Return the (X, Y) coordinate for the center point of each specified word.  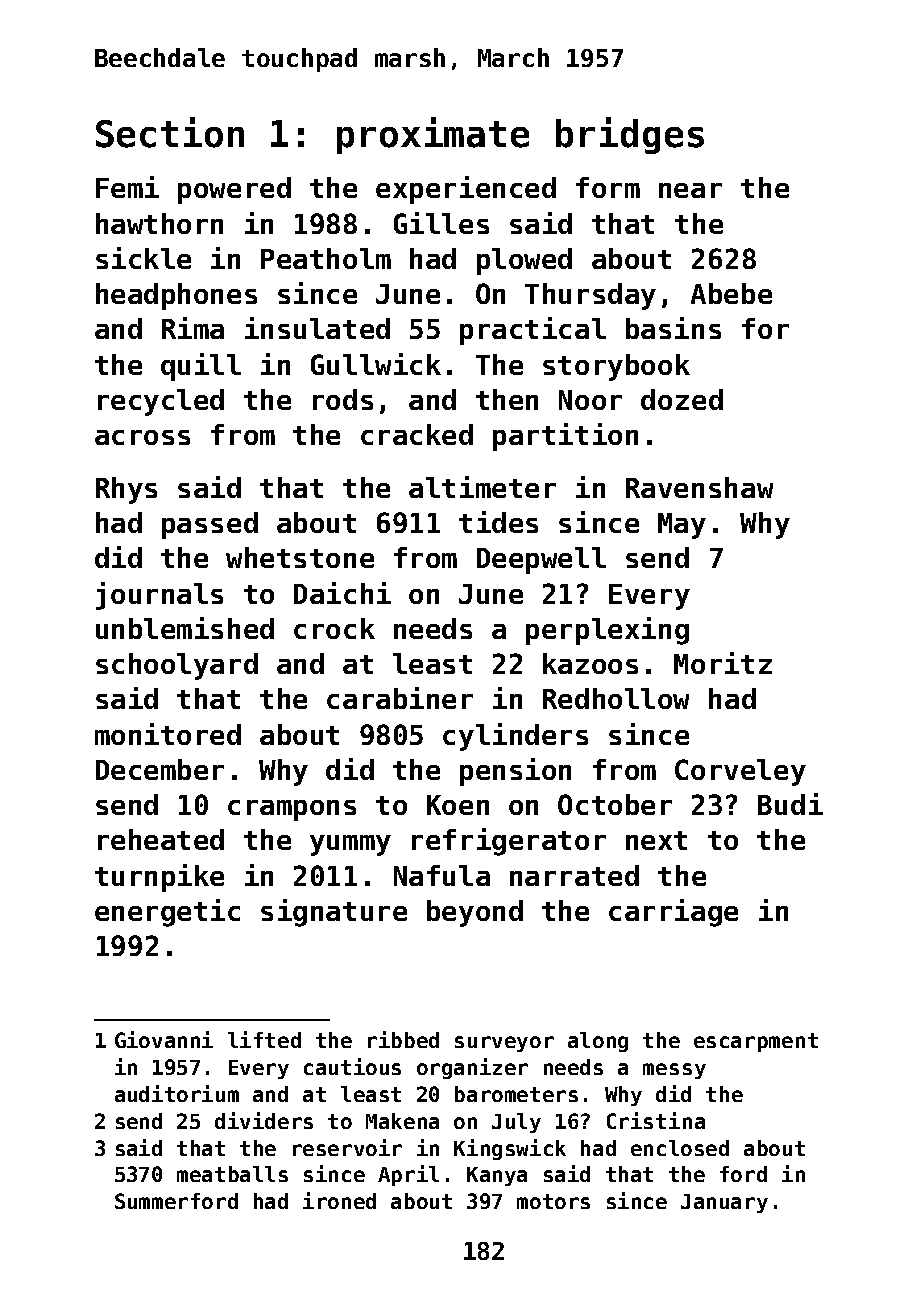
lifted (264, 1039)
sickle (143, 258)
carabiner (400, 698)
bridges (630, 135)
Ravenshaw (699, 487)
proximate (433, 135)
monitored (168, 734)
